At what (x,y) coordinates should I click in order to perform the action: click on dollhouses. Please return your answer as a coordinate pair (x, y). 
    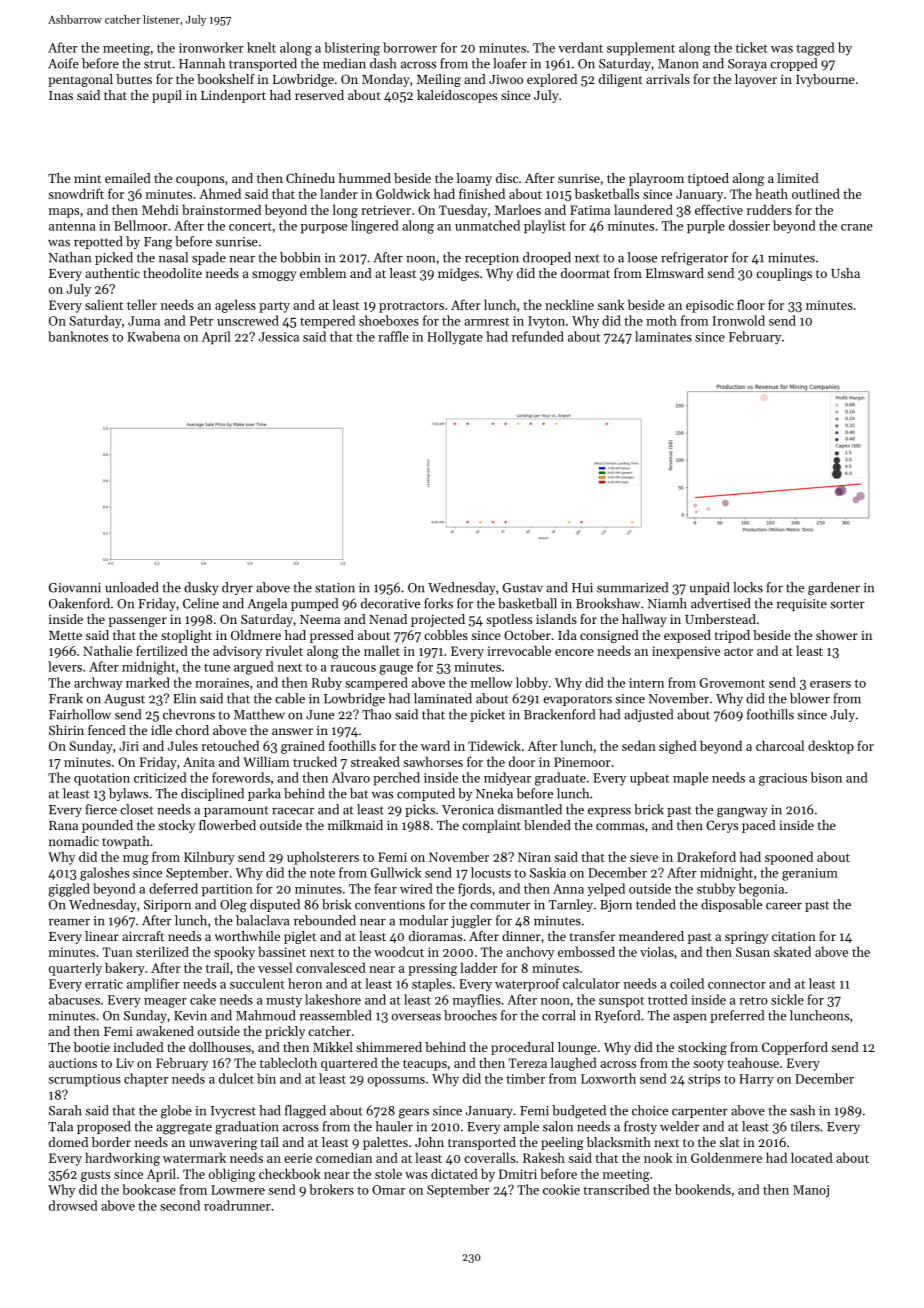
    Looking at the image, I should click on (220, 1047).
